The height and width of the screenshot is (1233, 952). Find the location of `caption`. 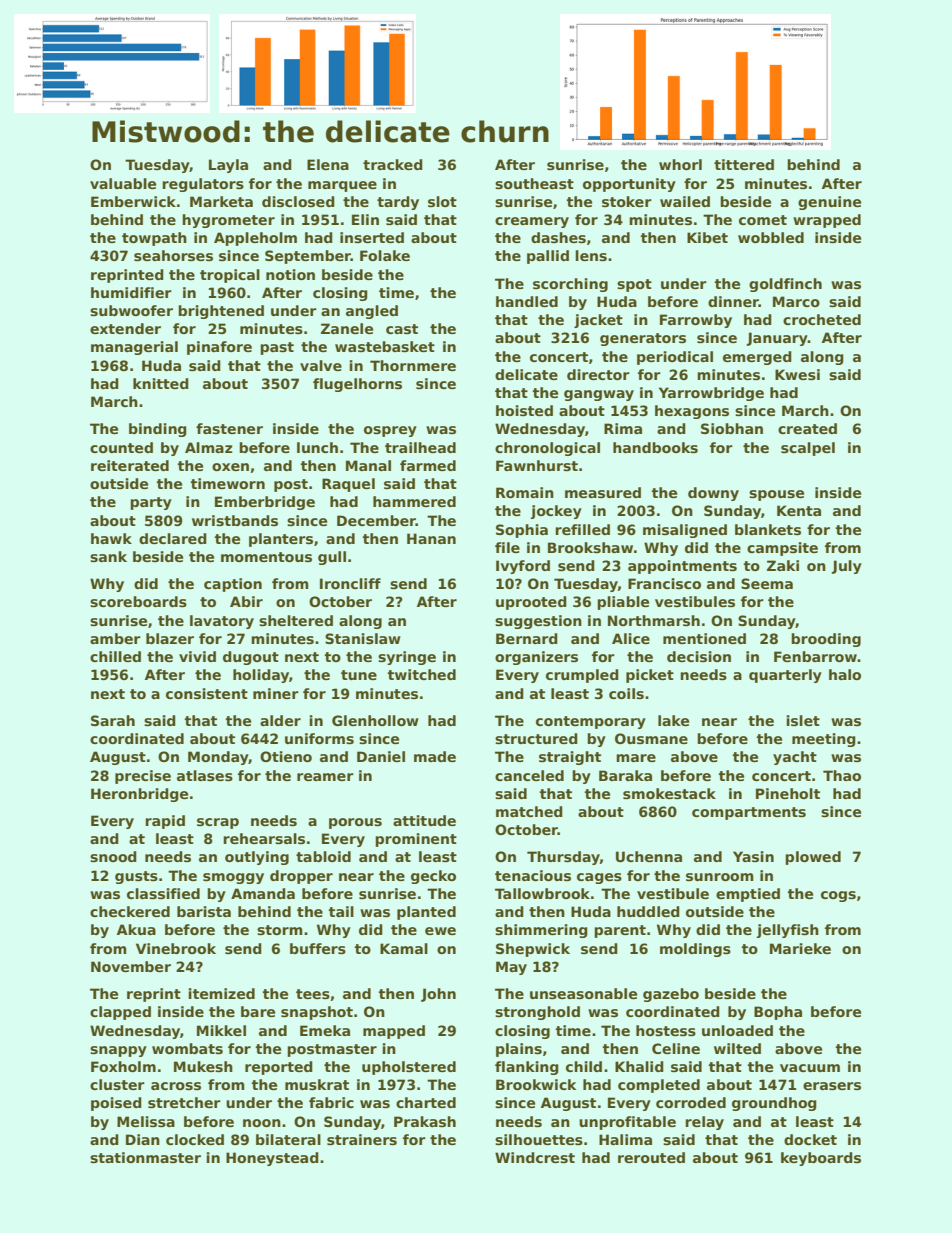

caption is located at coordinates (233, 585).
